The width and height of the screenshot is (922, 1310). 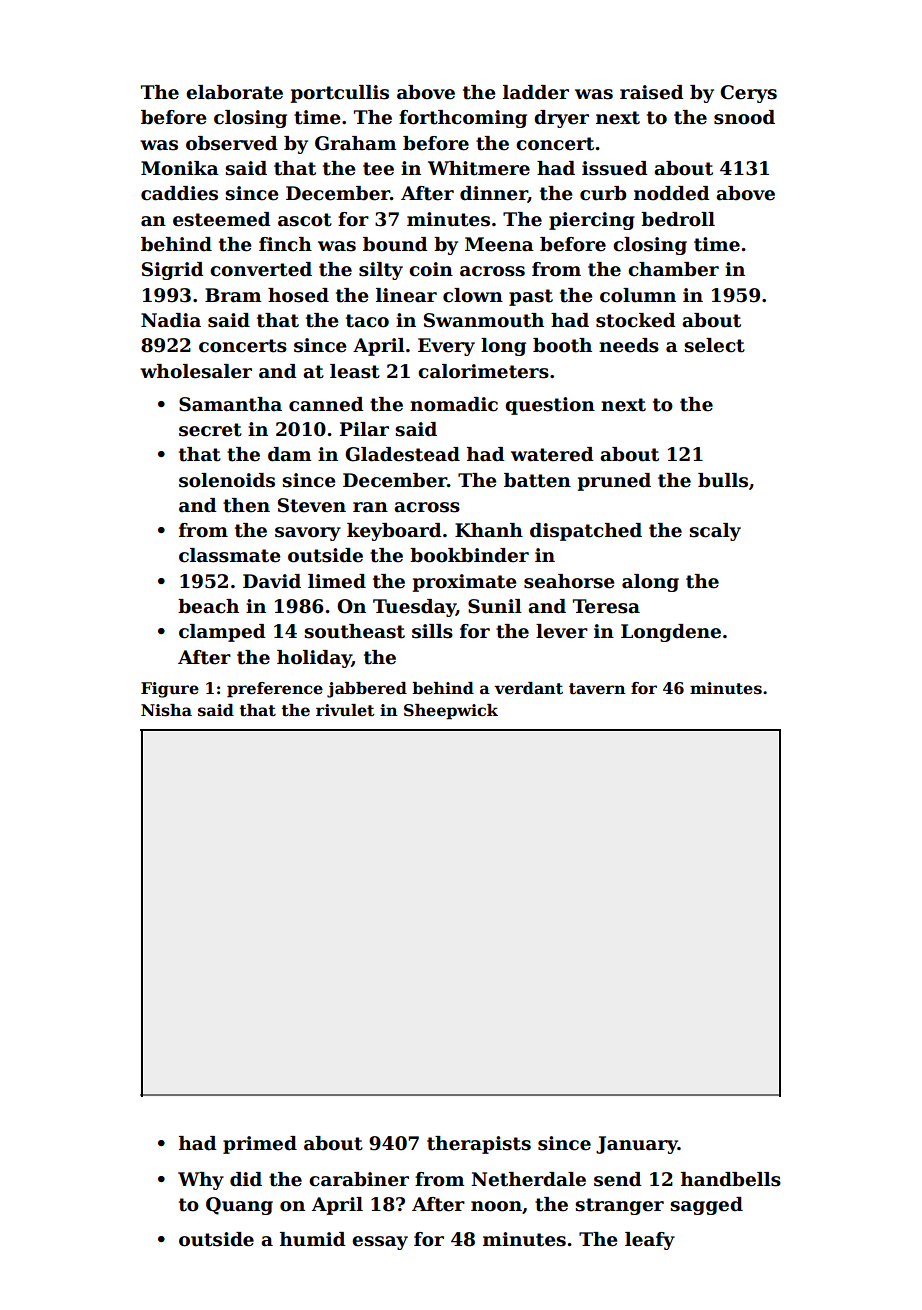 What do you see at coordinates (562, 631) in the screenshot?
I see `lever` at bounding box center [562, 631].
